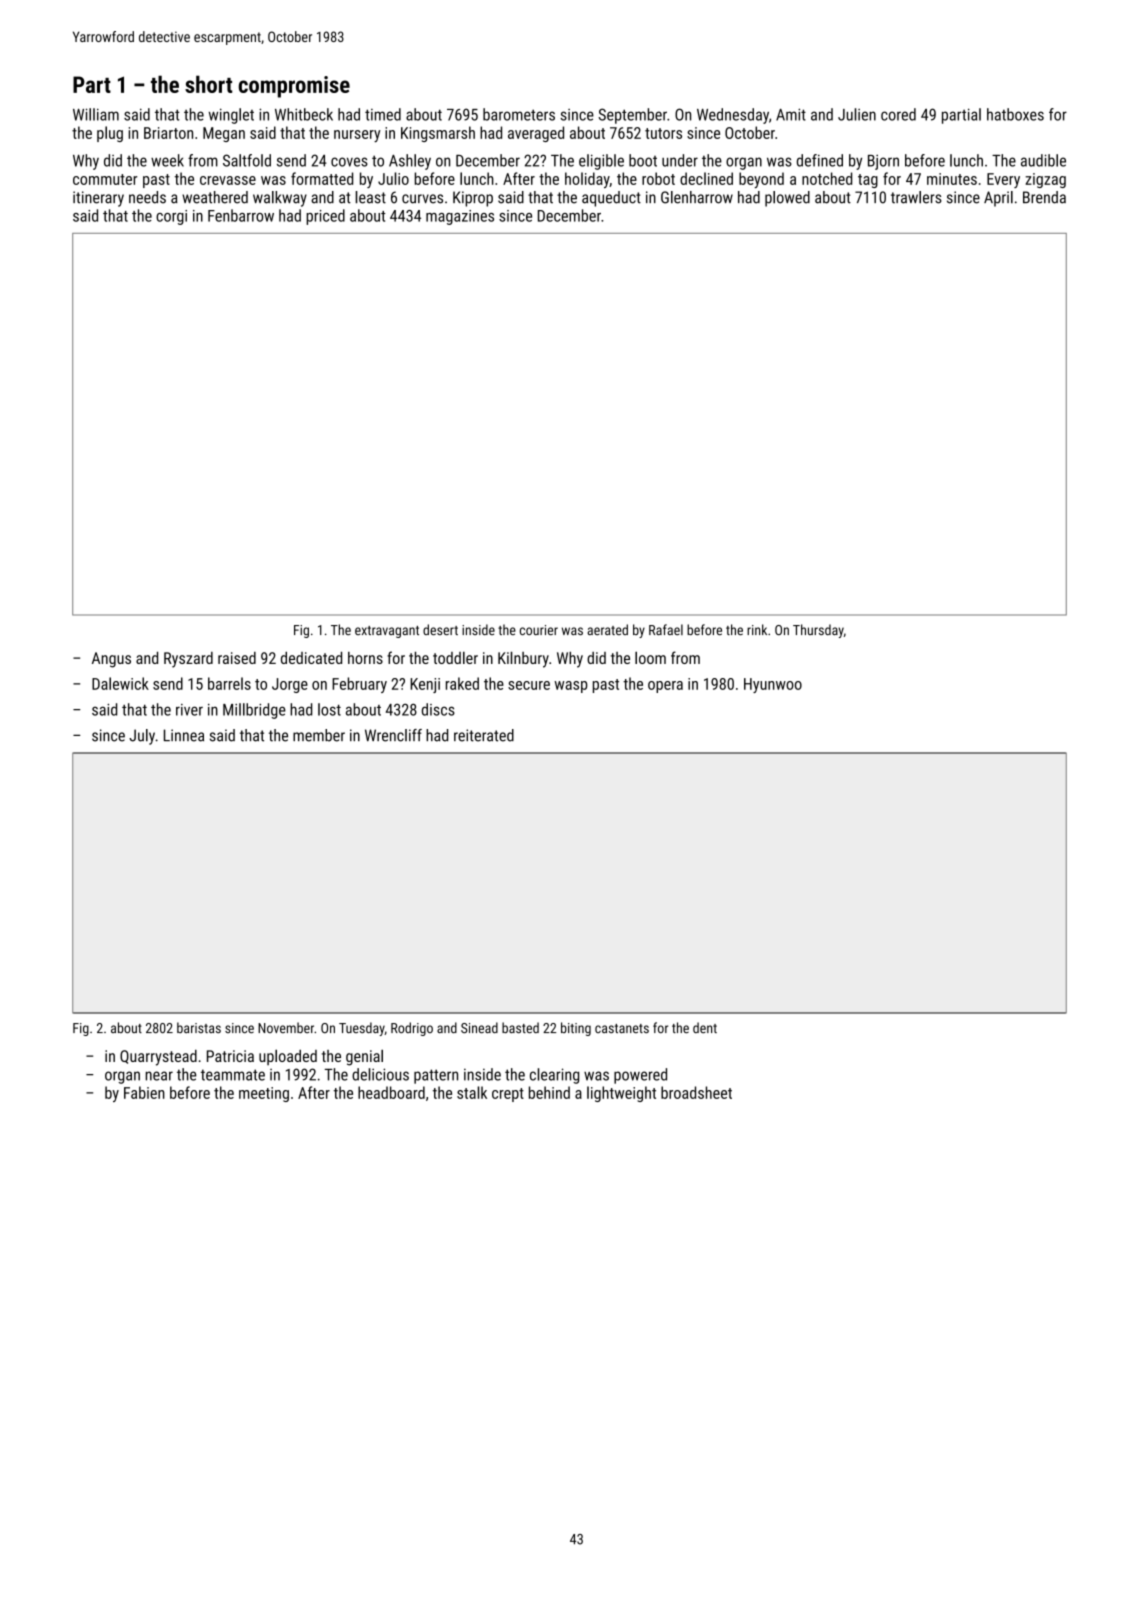 The width and height of the screenshot is (1139, 1612). Describe the element at coordinates (412, 1029) in the screenshot. I see `Rodrigo` at that location.
